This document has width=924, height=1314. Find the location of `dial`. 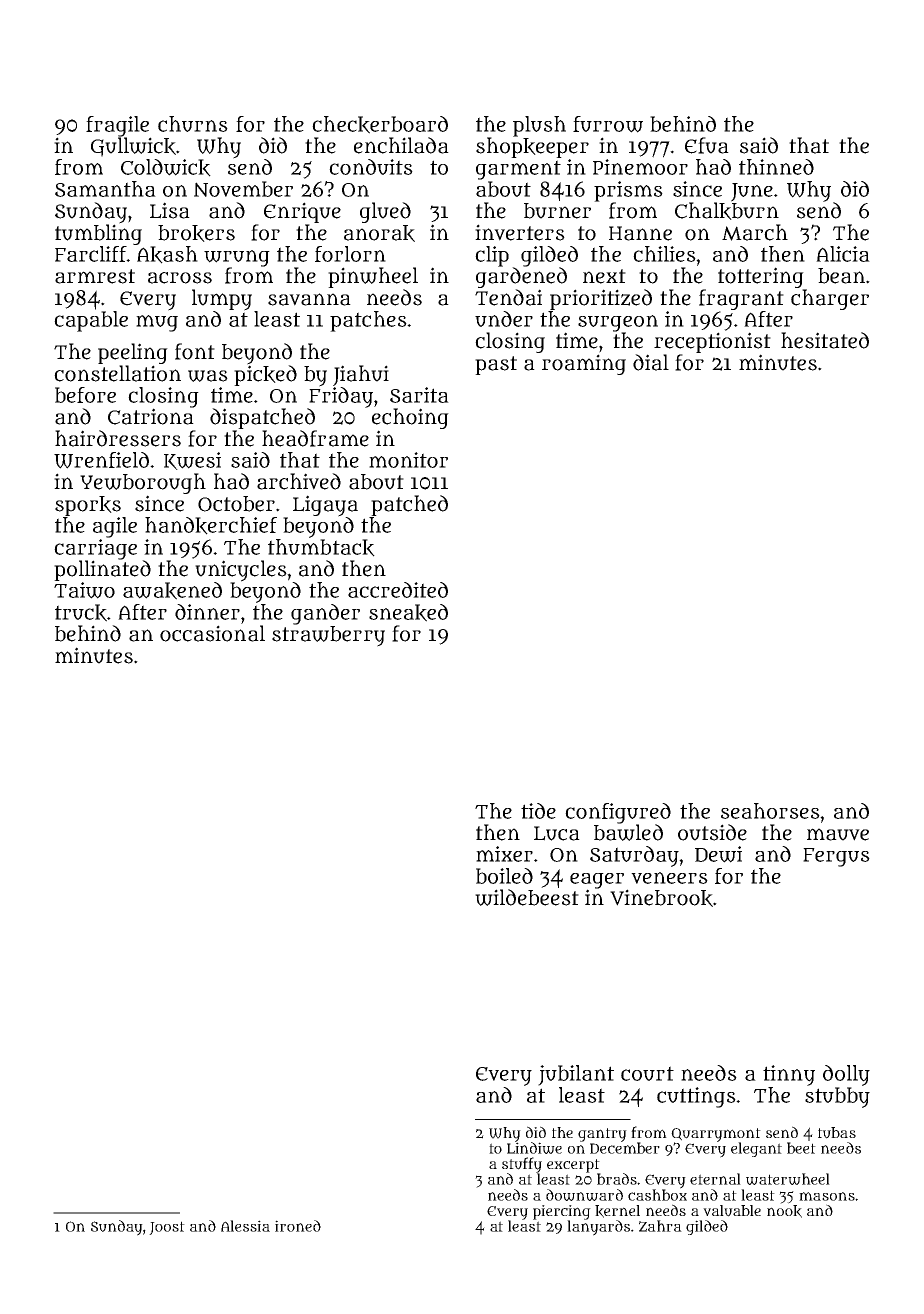

dial is located at coordinates (651, 362).
